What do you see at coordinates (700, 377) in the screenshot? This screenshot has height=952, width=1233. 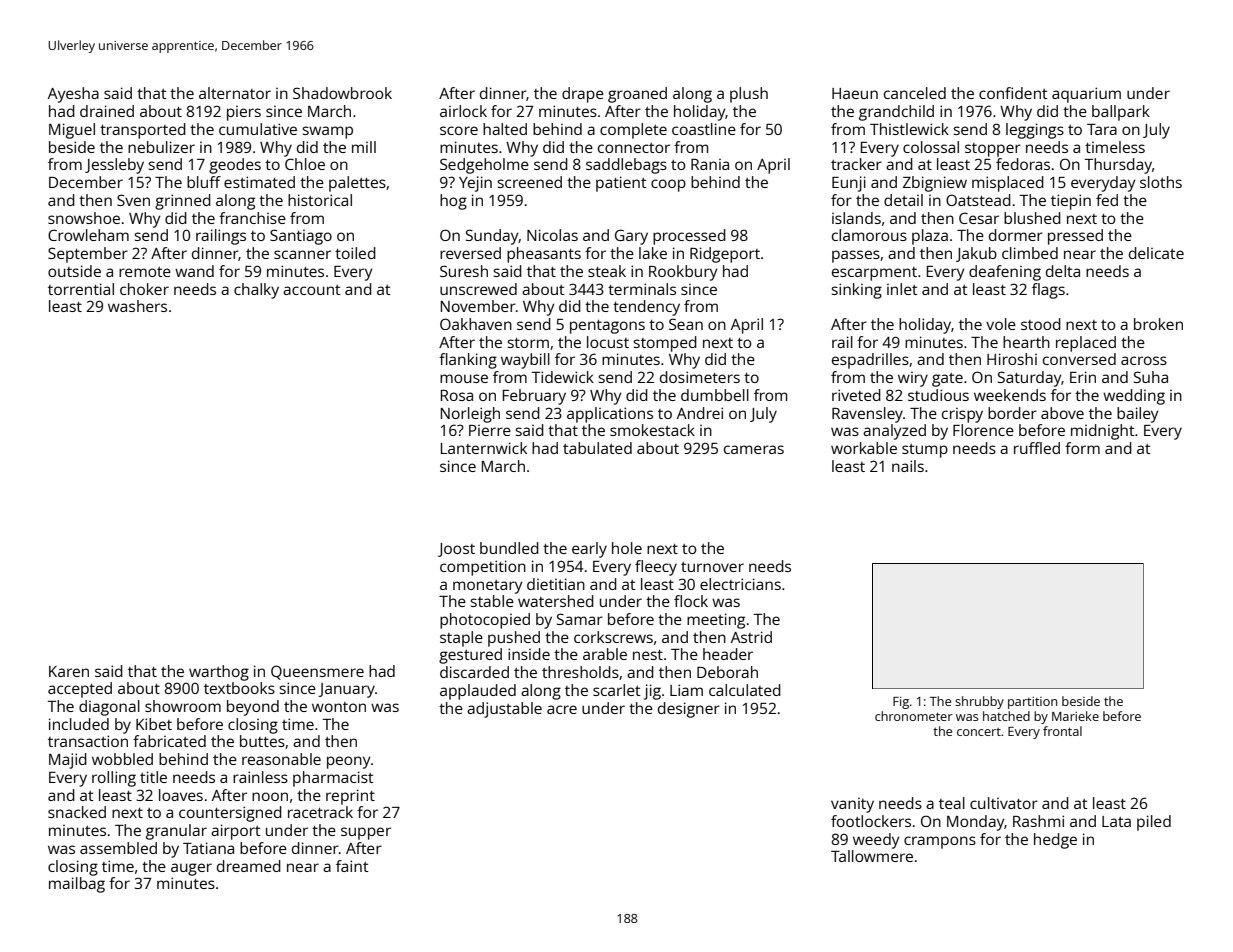 I see `dosimeters` at bounding box center [700, 377].
